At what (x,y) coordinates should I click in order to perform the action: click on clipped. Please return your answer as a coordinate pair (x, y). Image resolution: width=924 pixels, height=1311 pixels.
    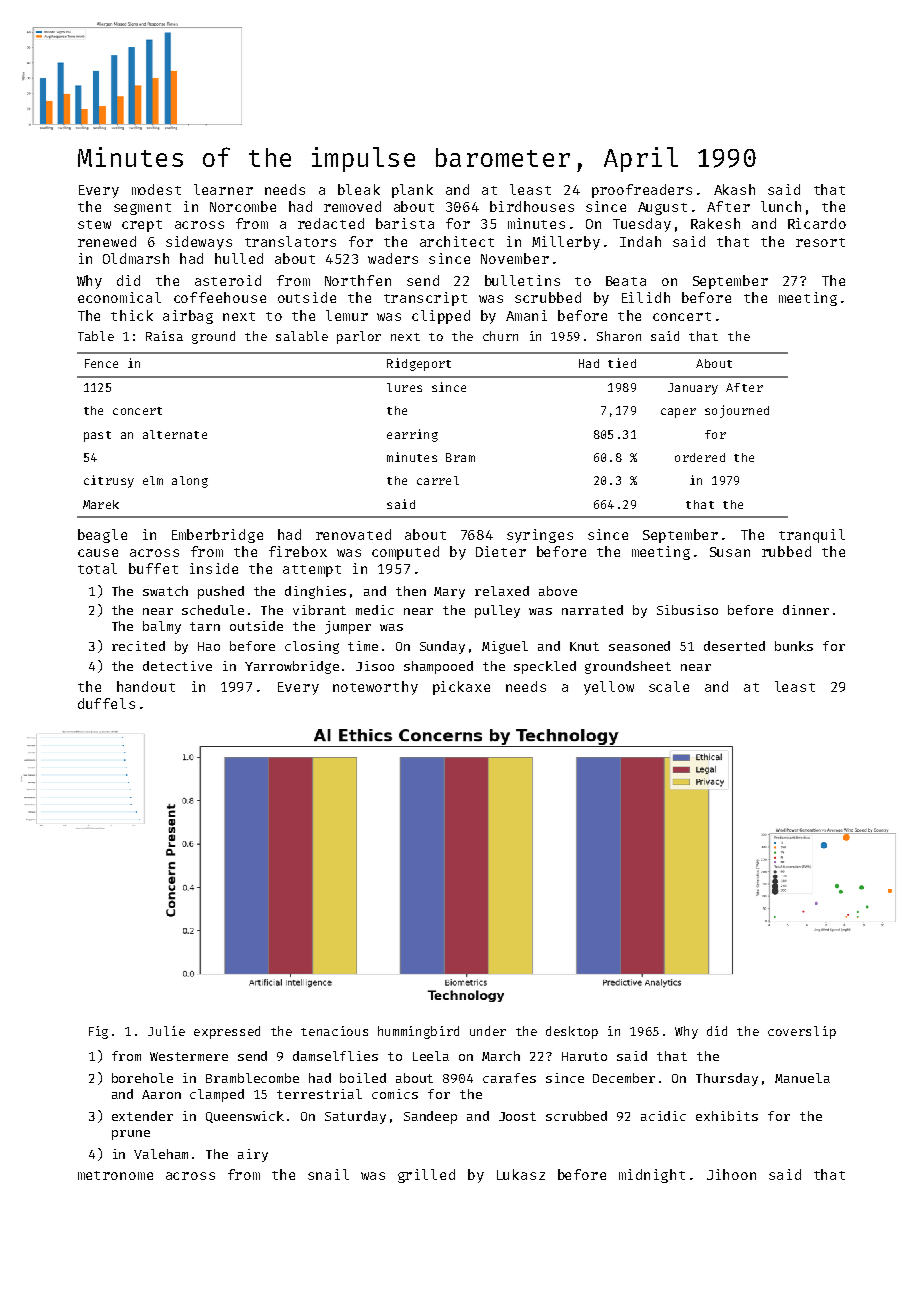
    Looking at the image, I should click on (441, 317).
